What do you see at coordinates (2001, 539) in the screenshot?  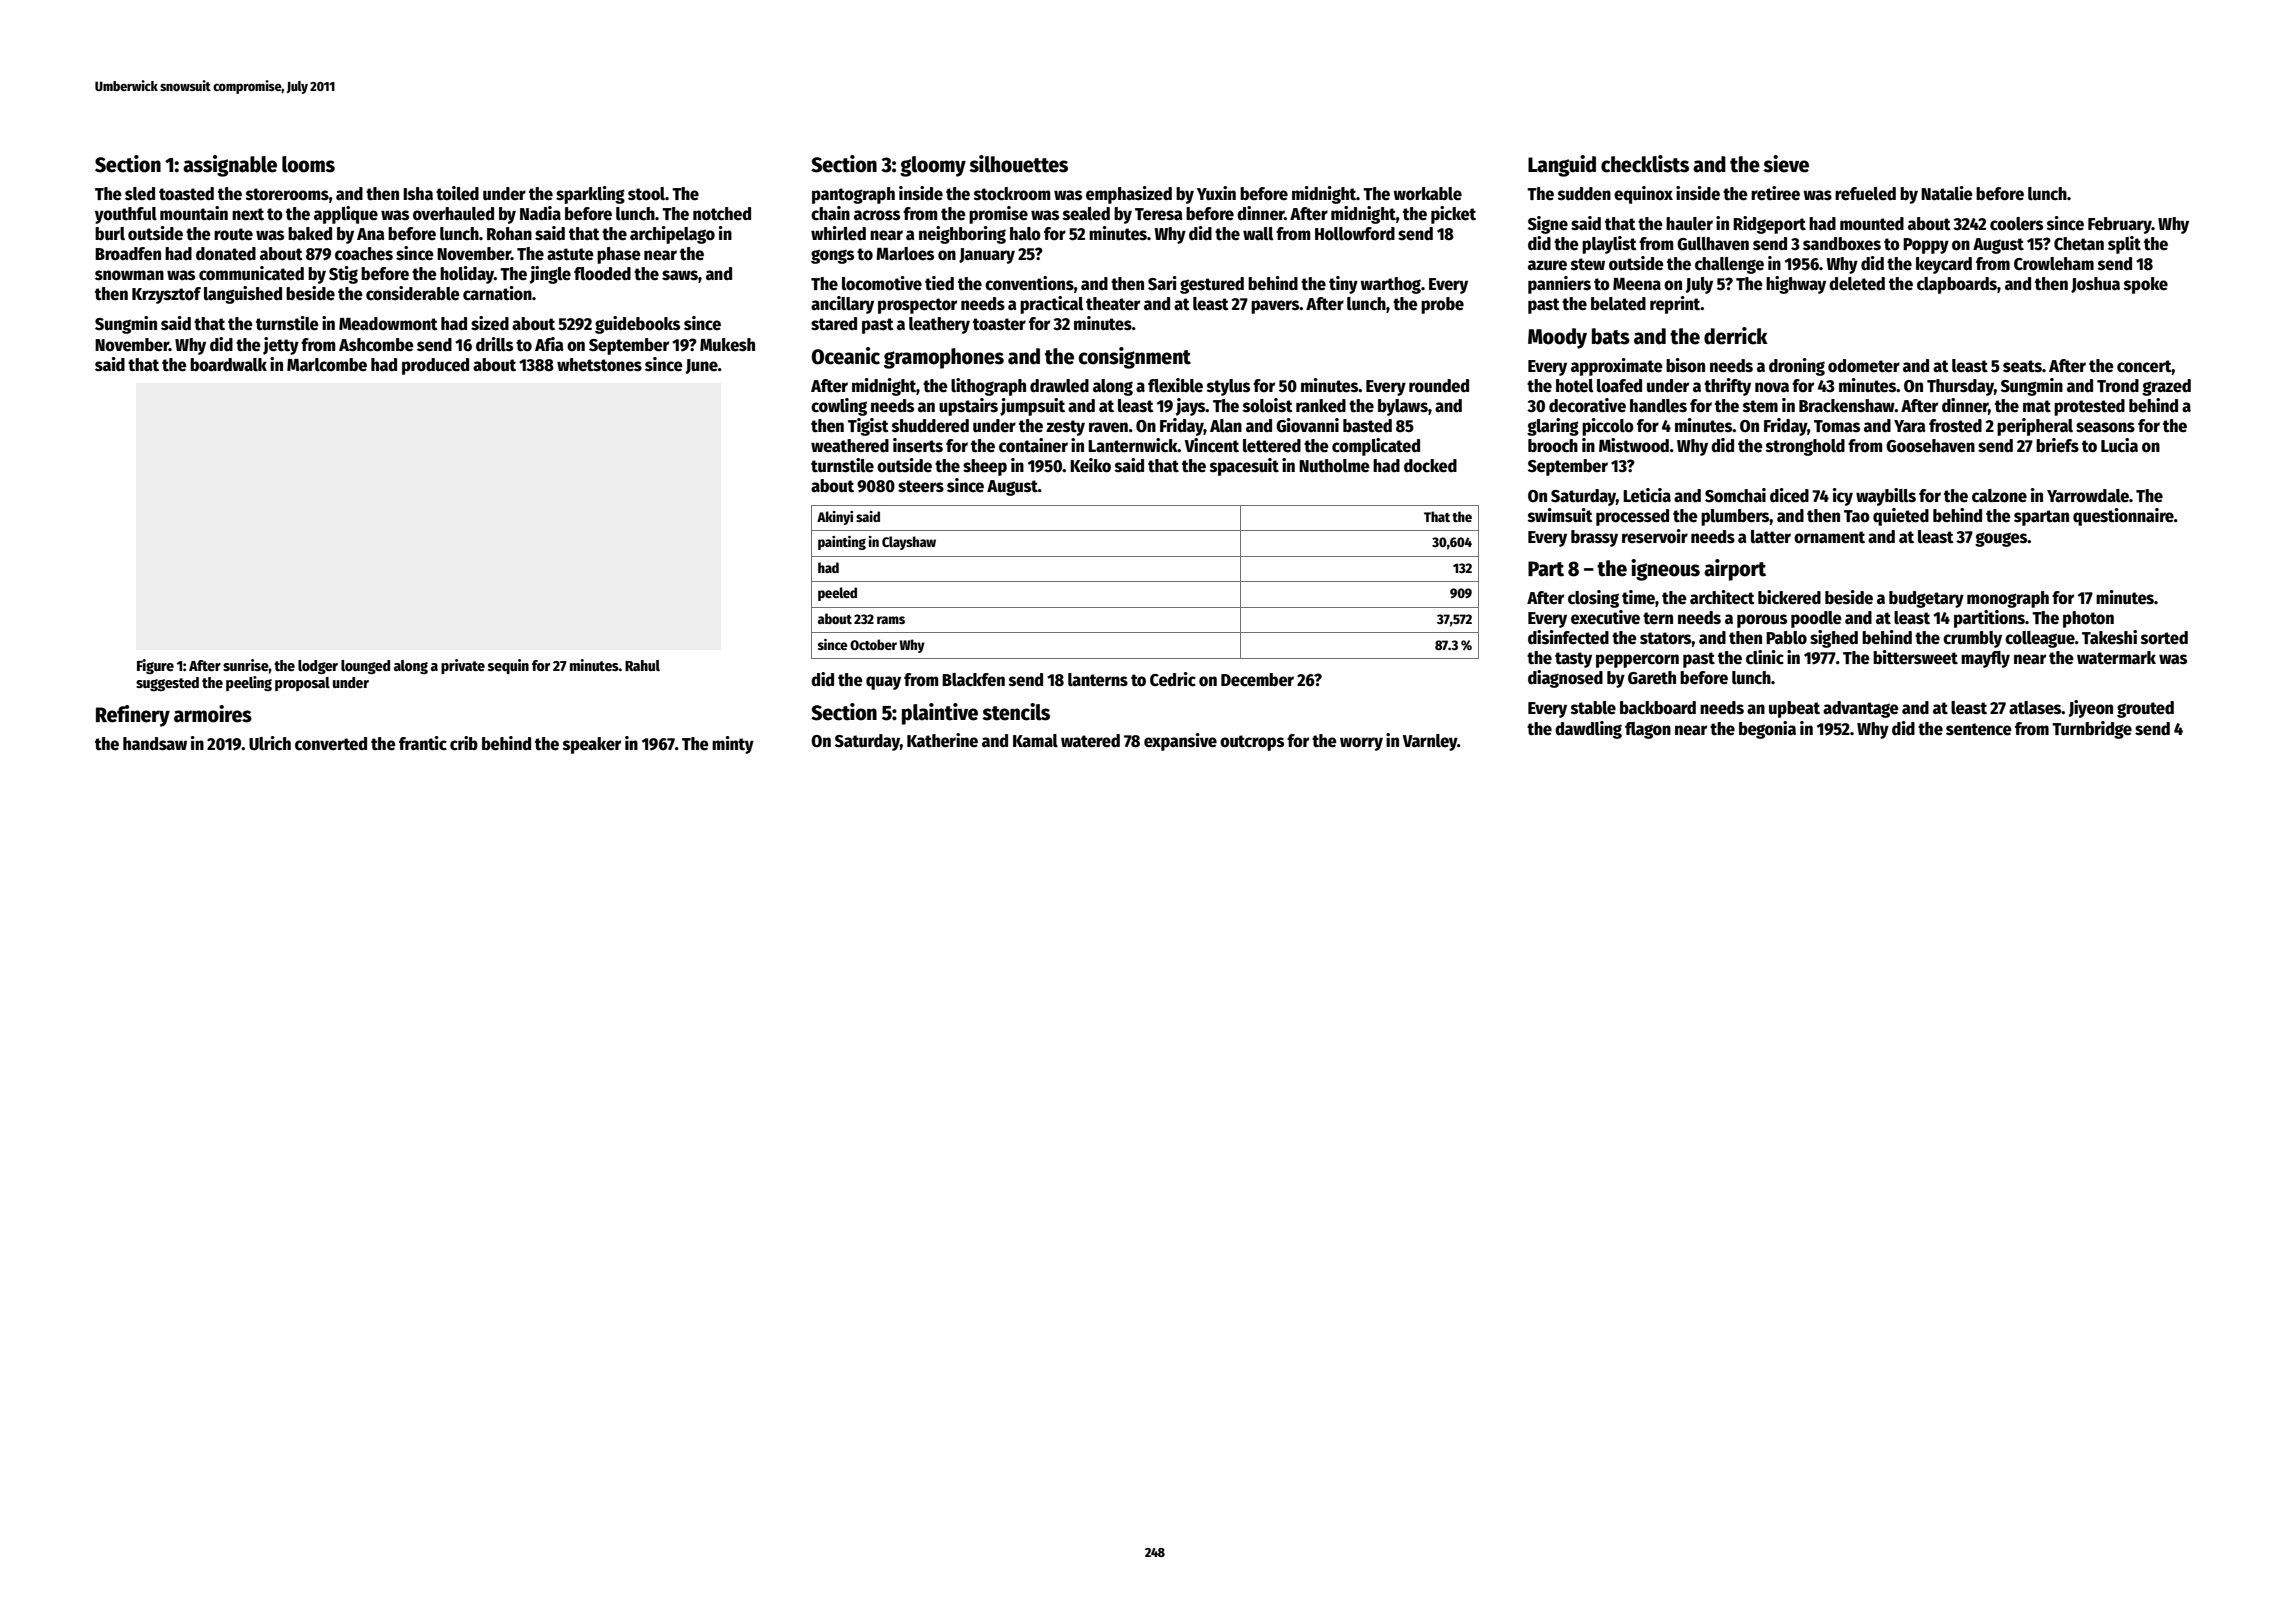 I see `gouges` at bounding box center [2001, 539].
